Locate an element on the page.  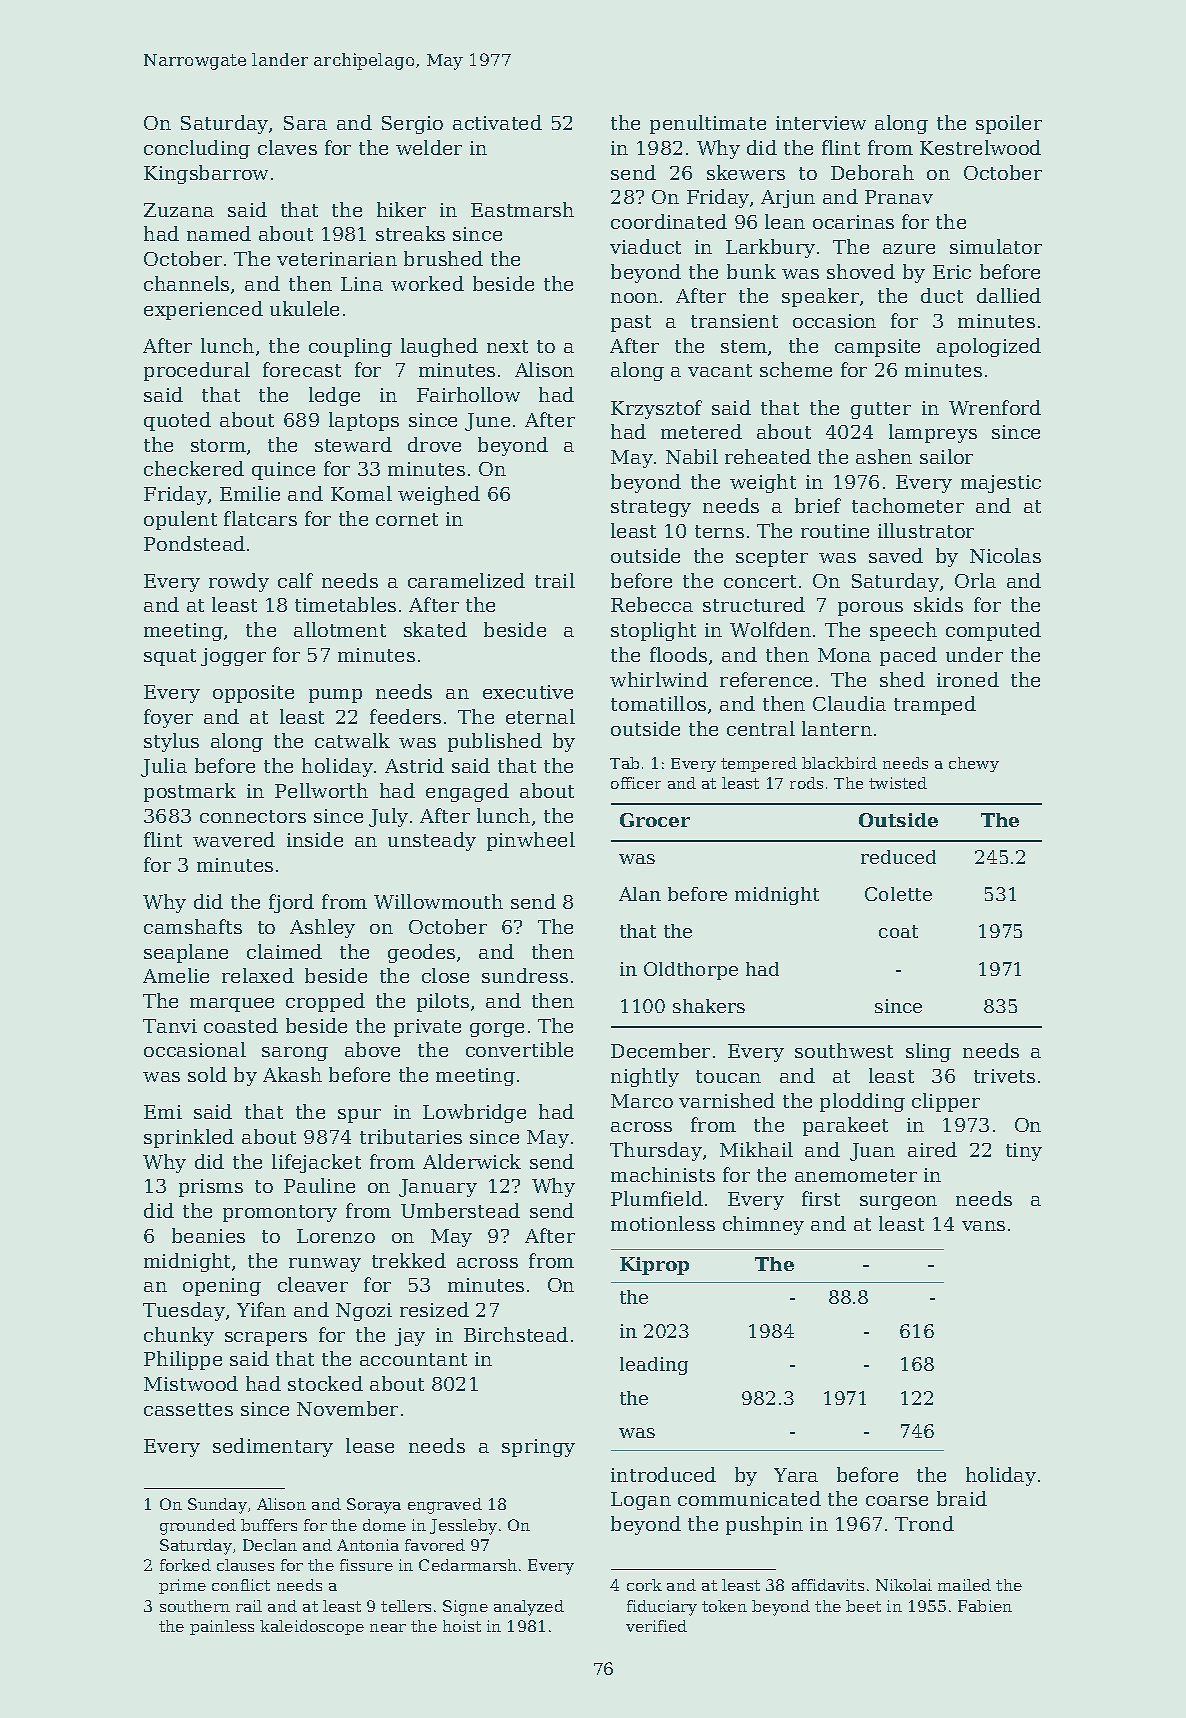
penultimate is located at coordinates (708, 124).
